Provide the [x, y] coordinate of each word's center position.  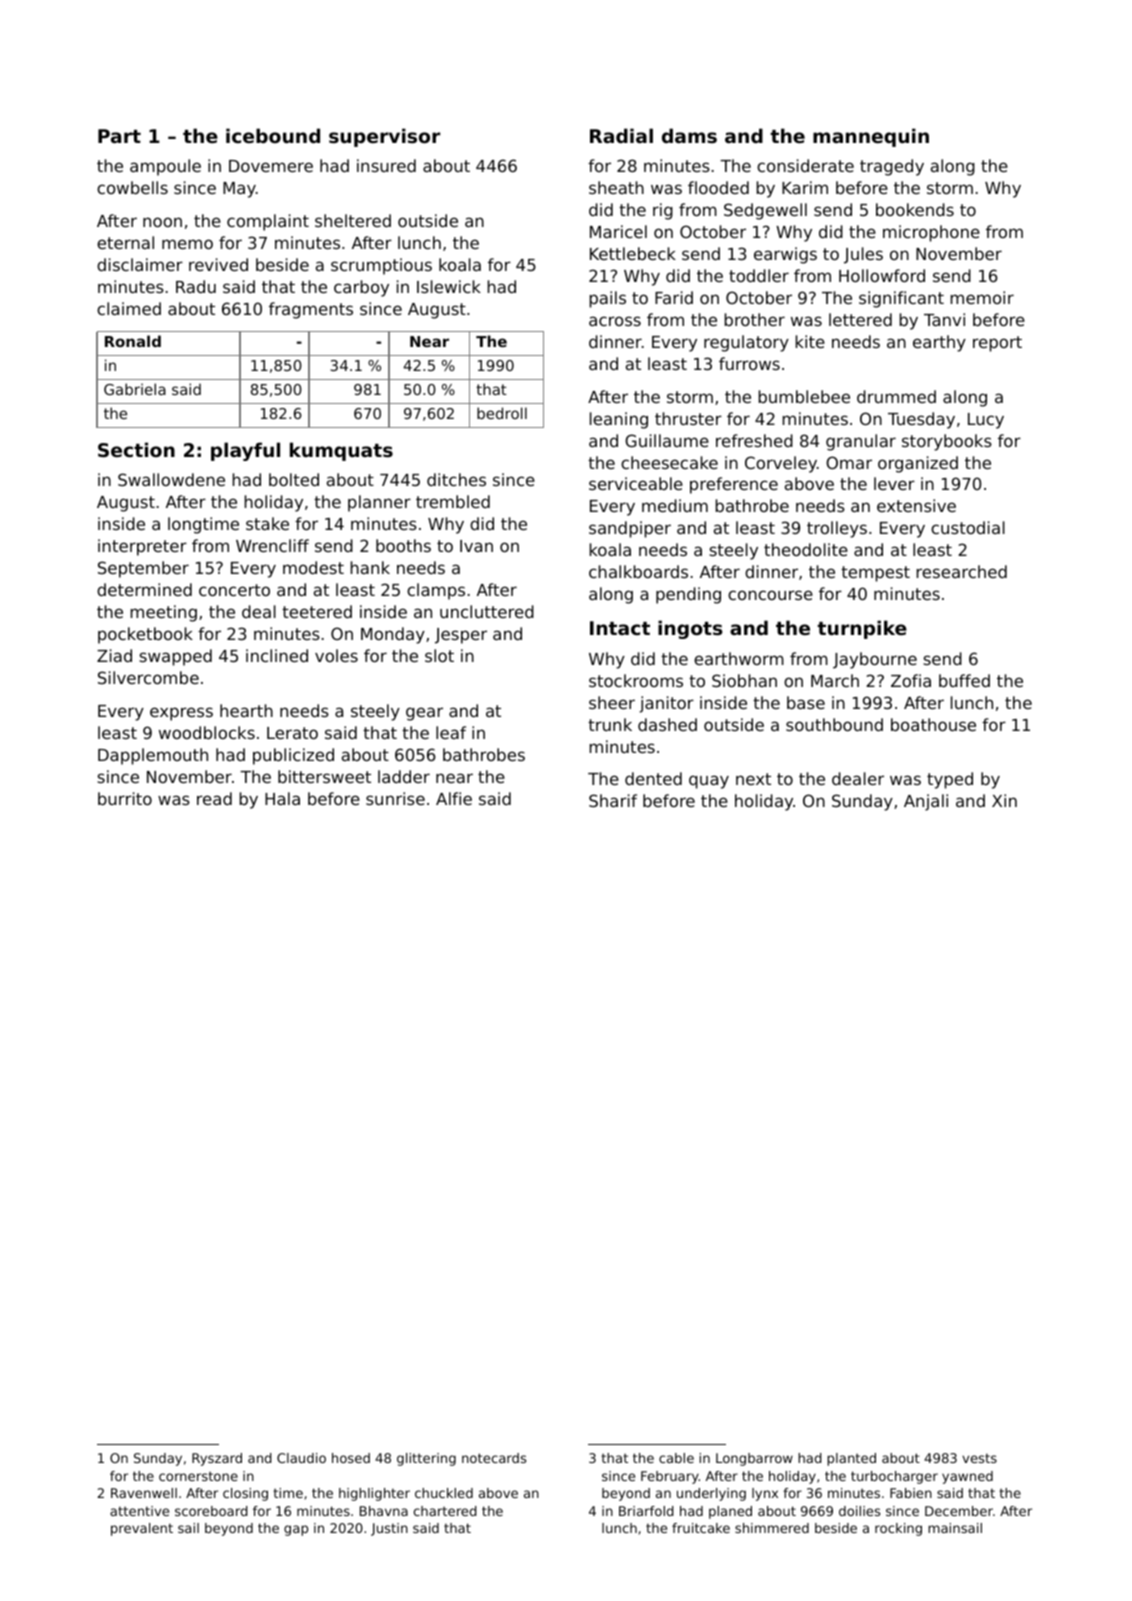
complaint [268, 222]
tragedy [892, 167]
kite [810, 341]
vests [979, 1458]
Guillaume [667, 440]
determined [144, 589]
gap [296, 1530]
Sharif [613, 800]
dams [689, 135]
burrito [125, 798]
